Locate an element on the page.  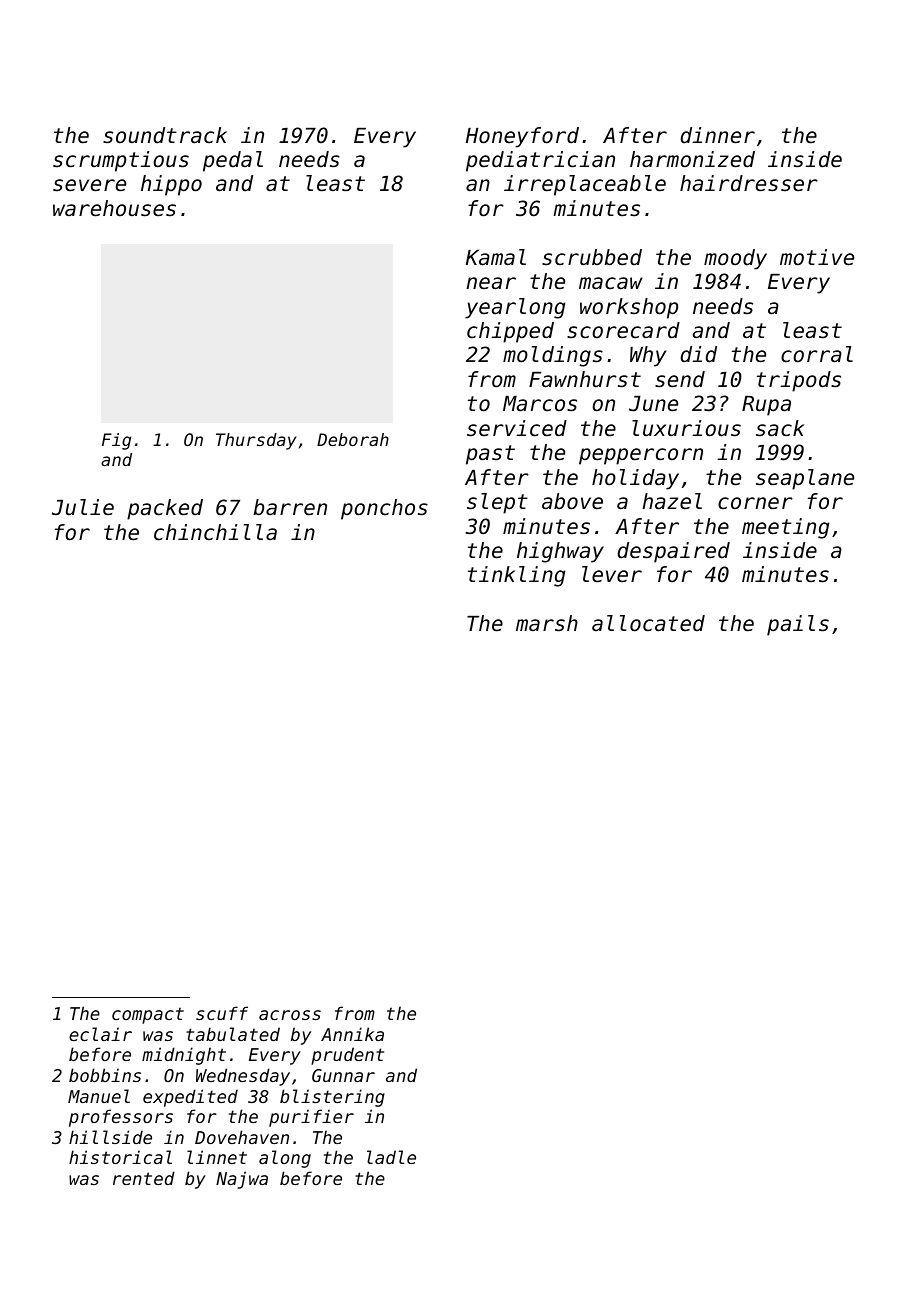
Annika is located at coordinates (352, 1034).
